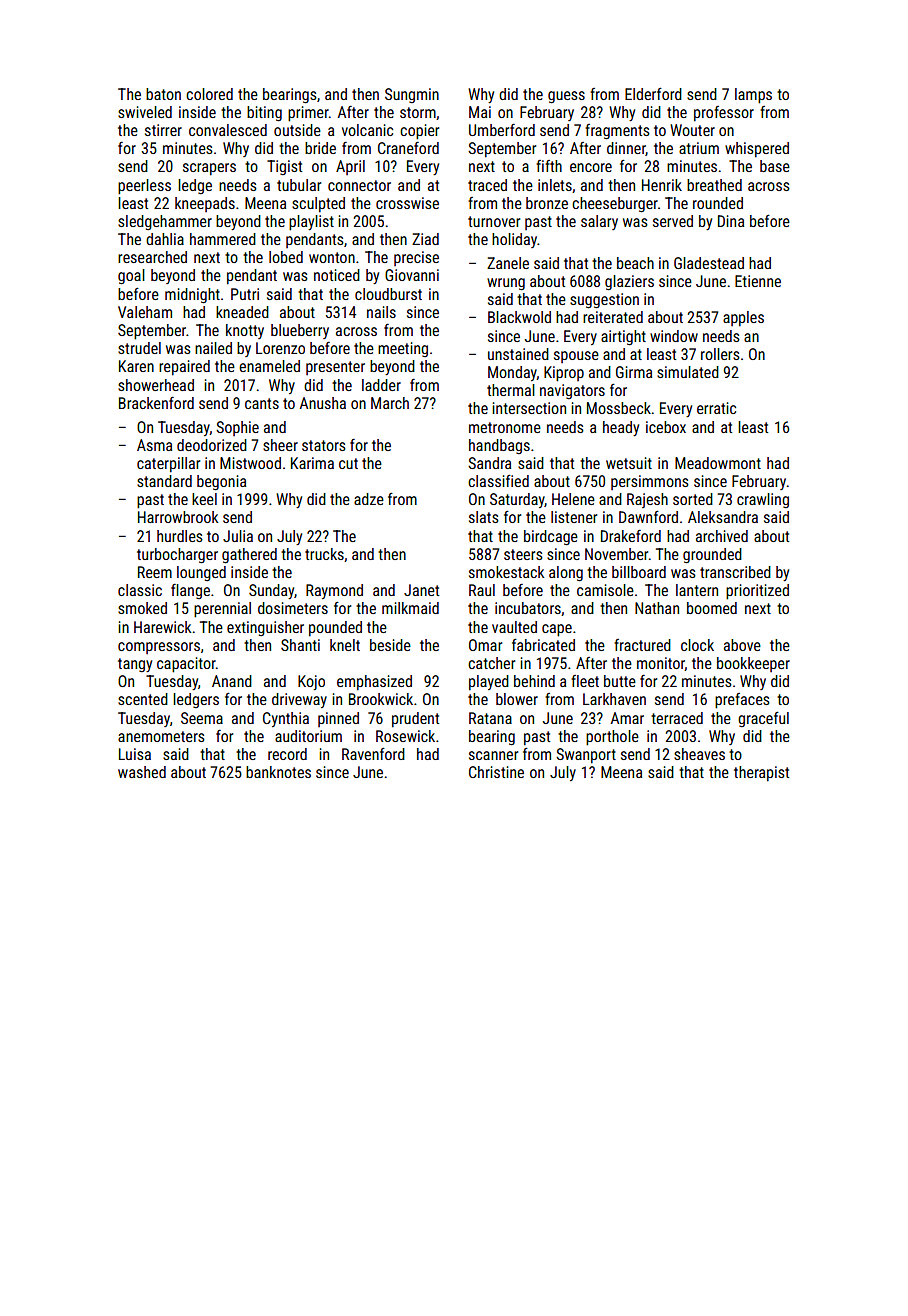 This image has height=1316, width=908. Describe the element at coordinates (381, 699) in the image. I see `Brookwick` at that location.
